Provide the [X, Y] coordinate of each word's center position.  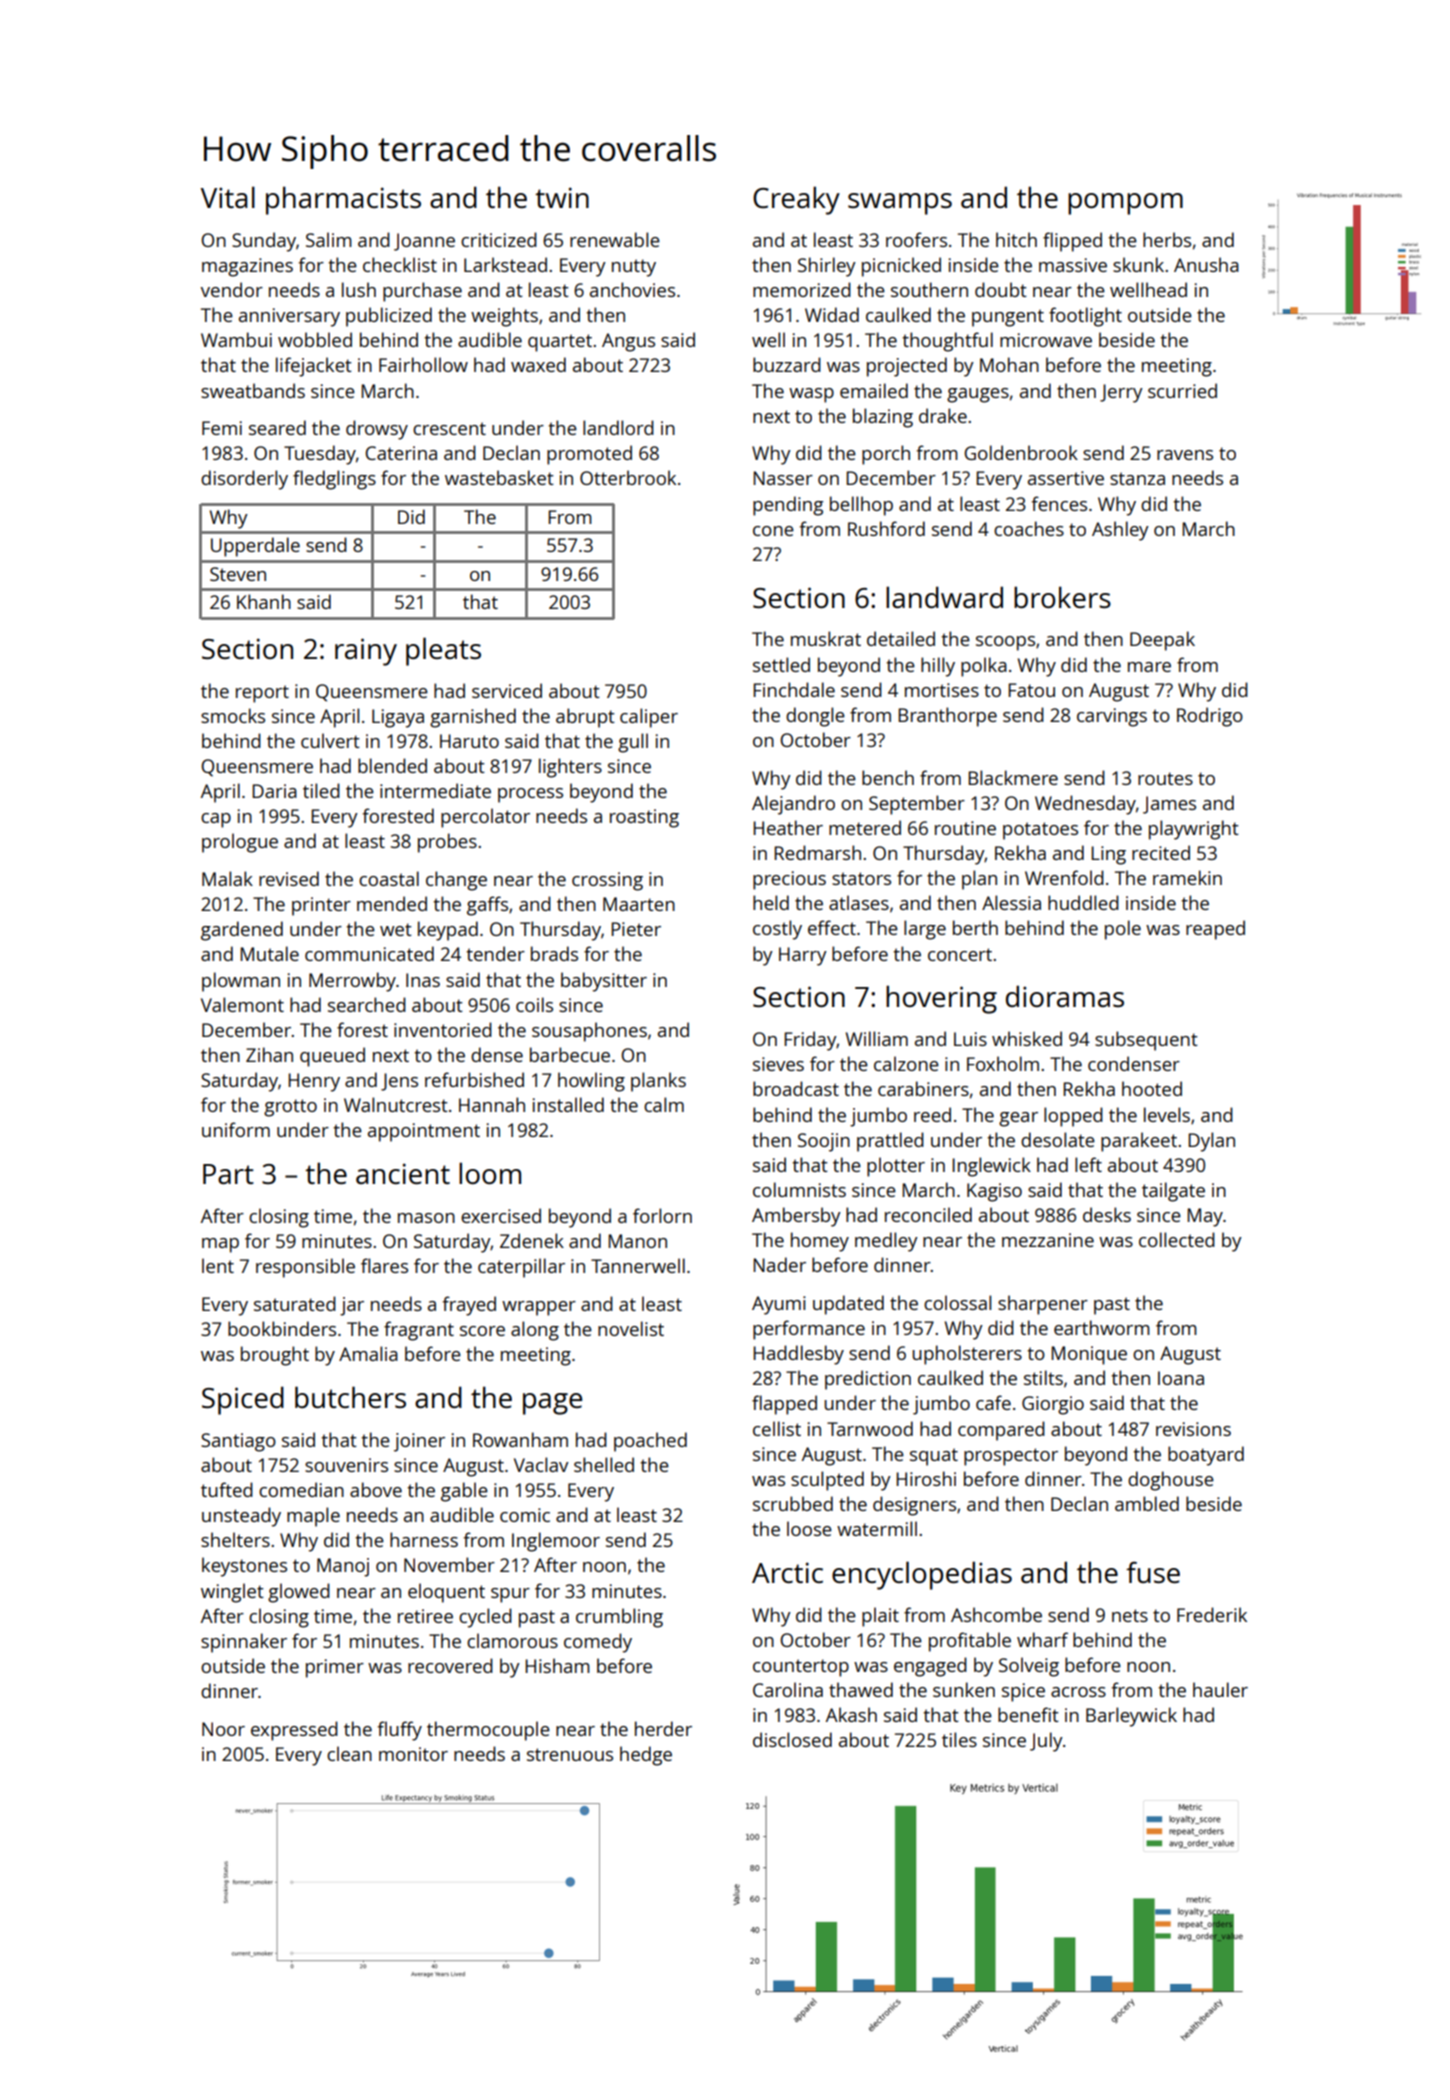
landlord [618, 427]
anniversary [289, 317]
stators [861, 878]
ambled [1147, 1503]
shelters [235, 1539]
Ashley [1120, 531]
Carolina [788, 1689]
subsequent [1146, 1041]
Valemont [242, 1004]
